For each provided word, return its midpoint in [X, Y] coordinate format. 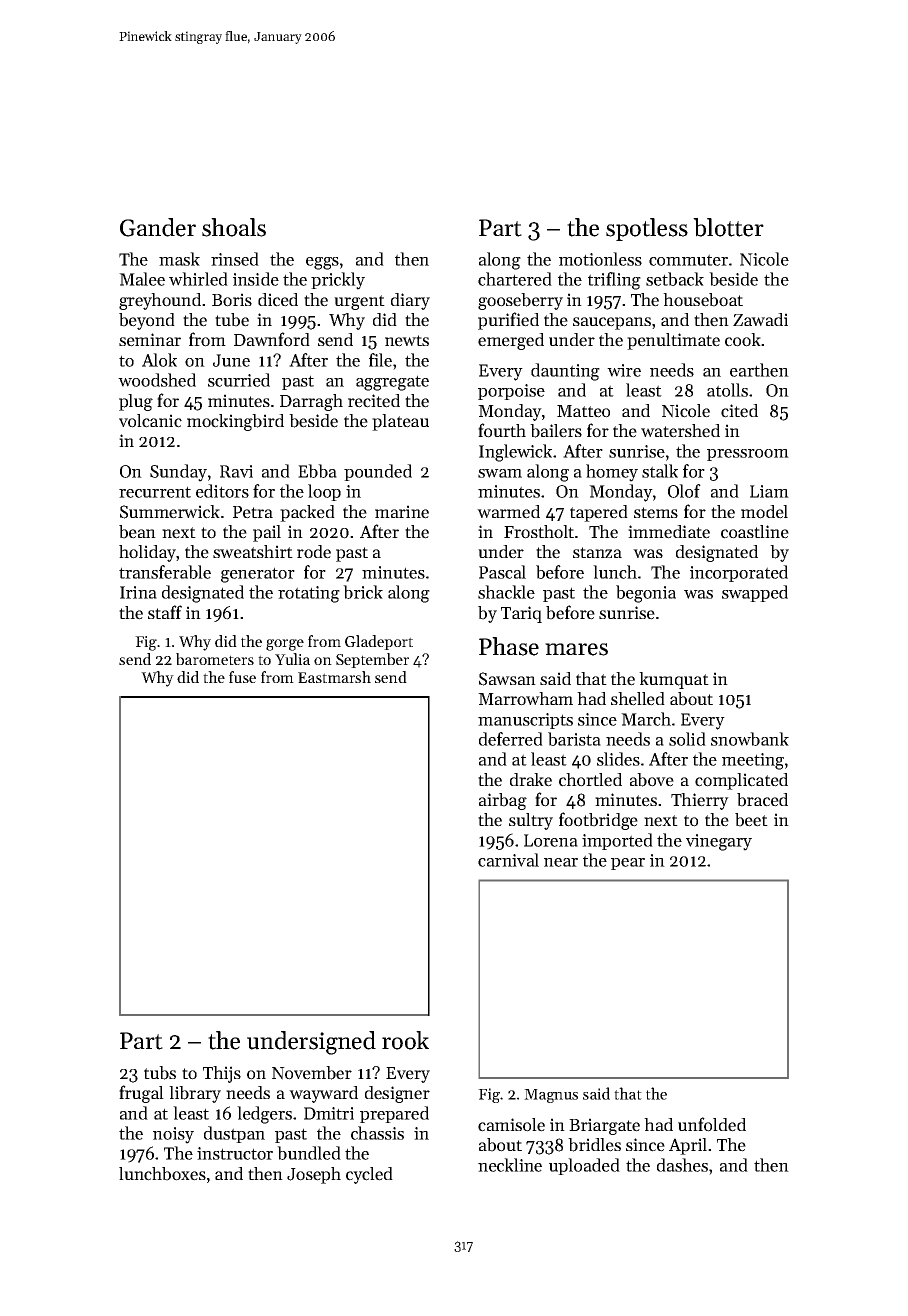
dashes [682, 1165]
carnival [508, 860]
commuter [688, 260]
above [652, 780]
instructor [235, 1153]
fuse [242, 677]
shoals [234, 227]
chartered [515, 279]
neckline [510, 1165]
